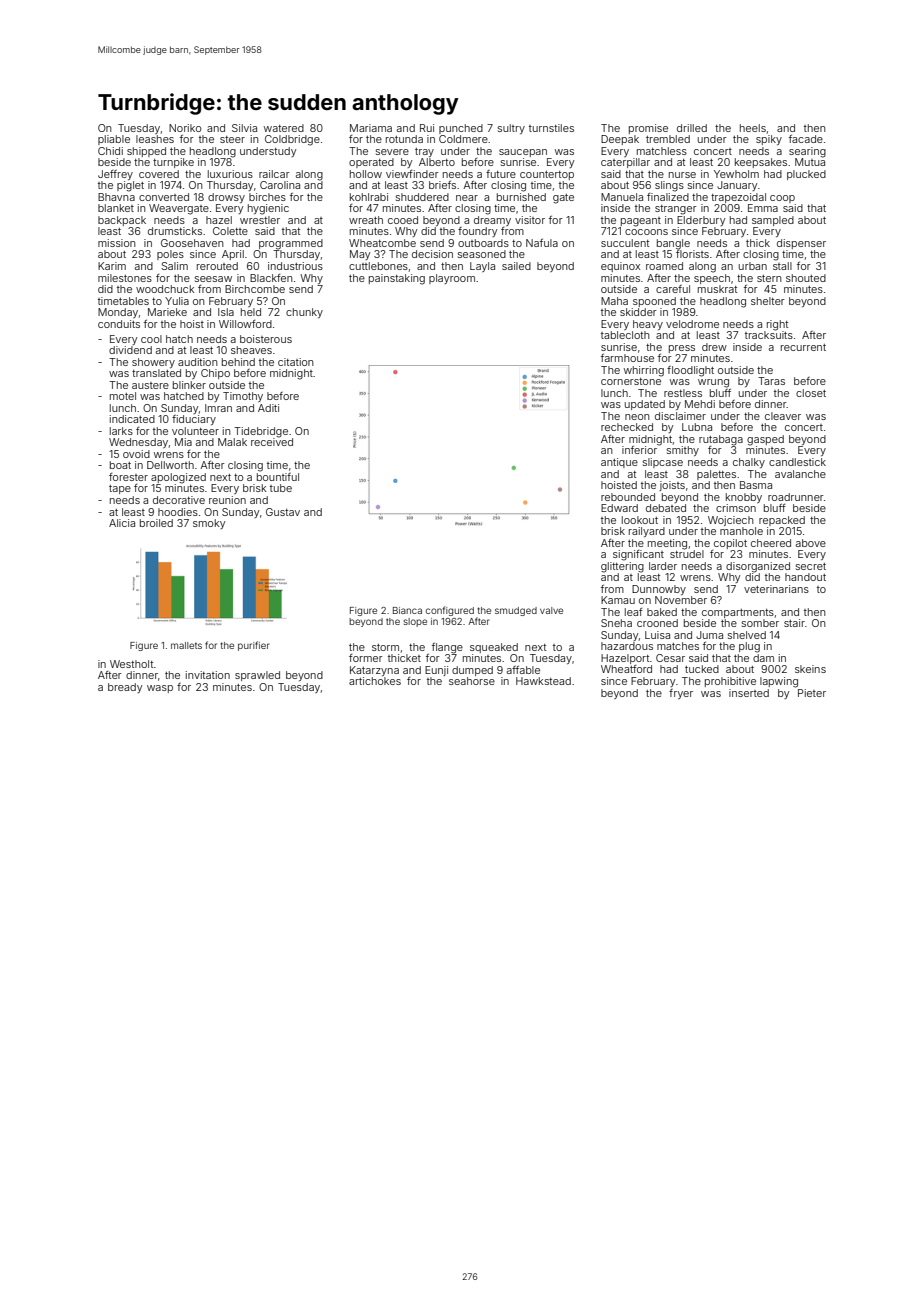  What do you see at coordinates (295, 266) in the screenshot?
I see `industrious` at bounding box center [295, 266].
